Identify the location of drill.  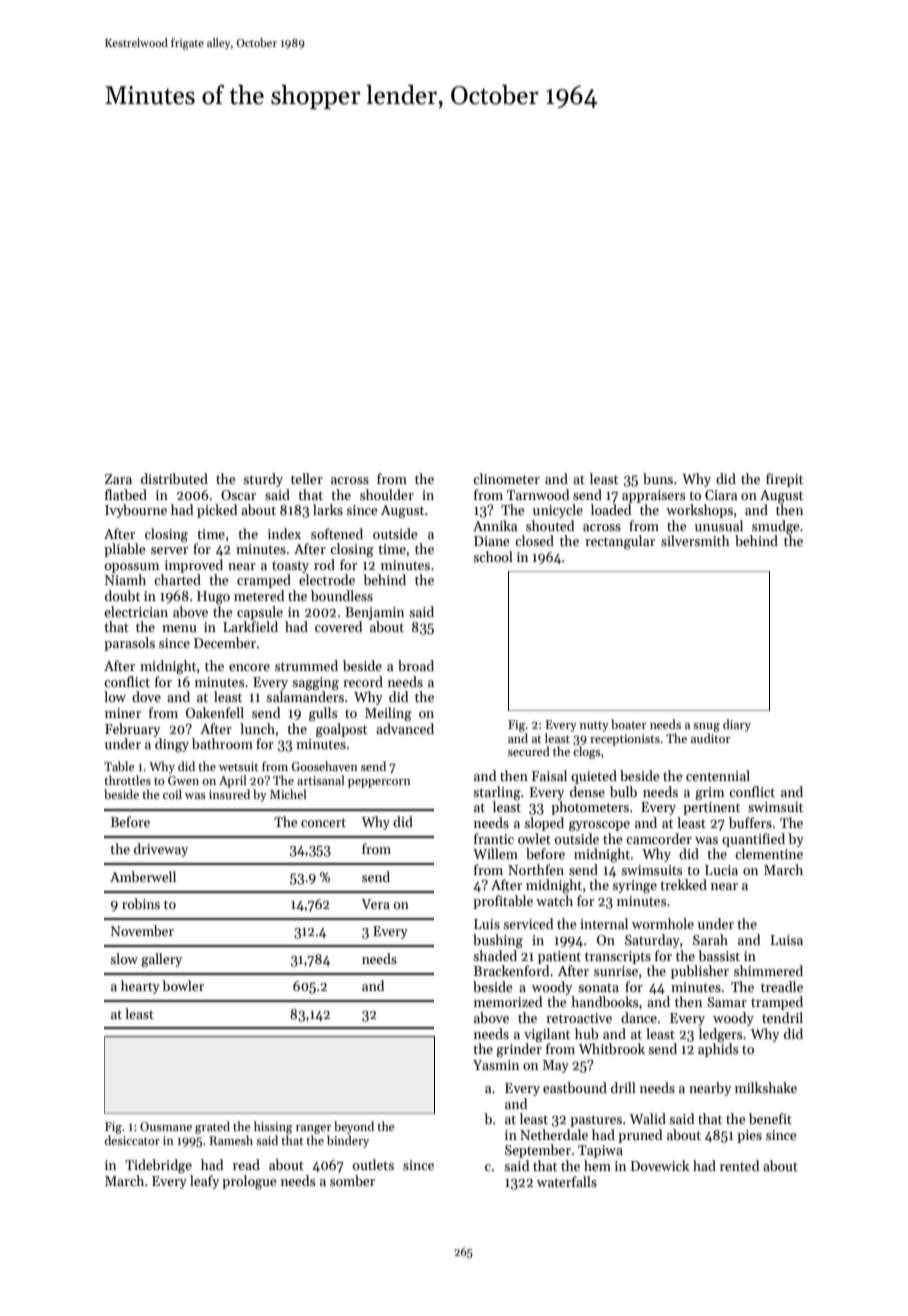
(623, 1087).
